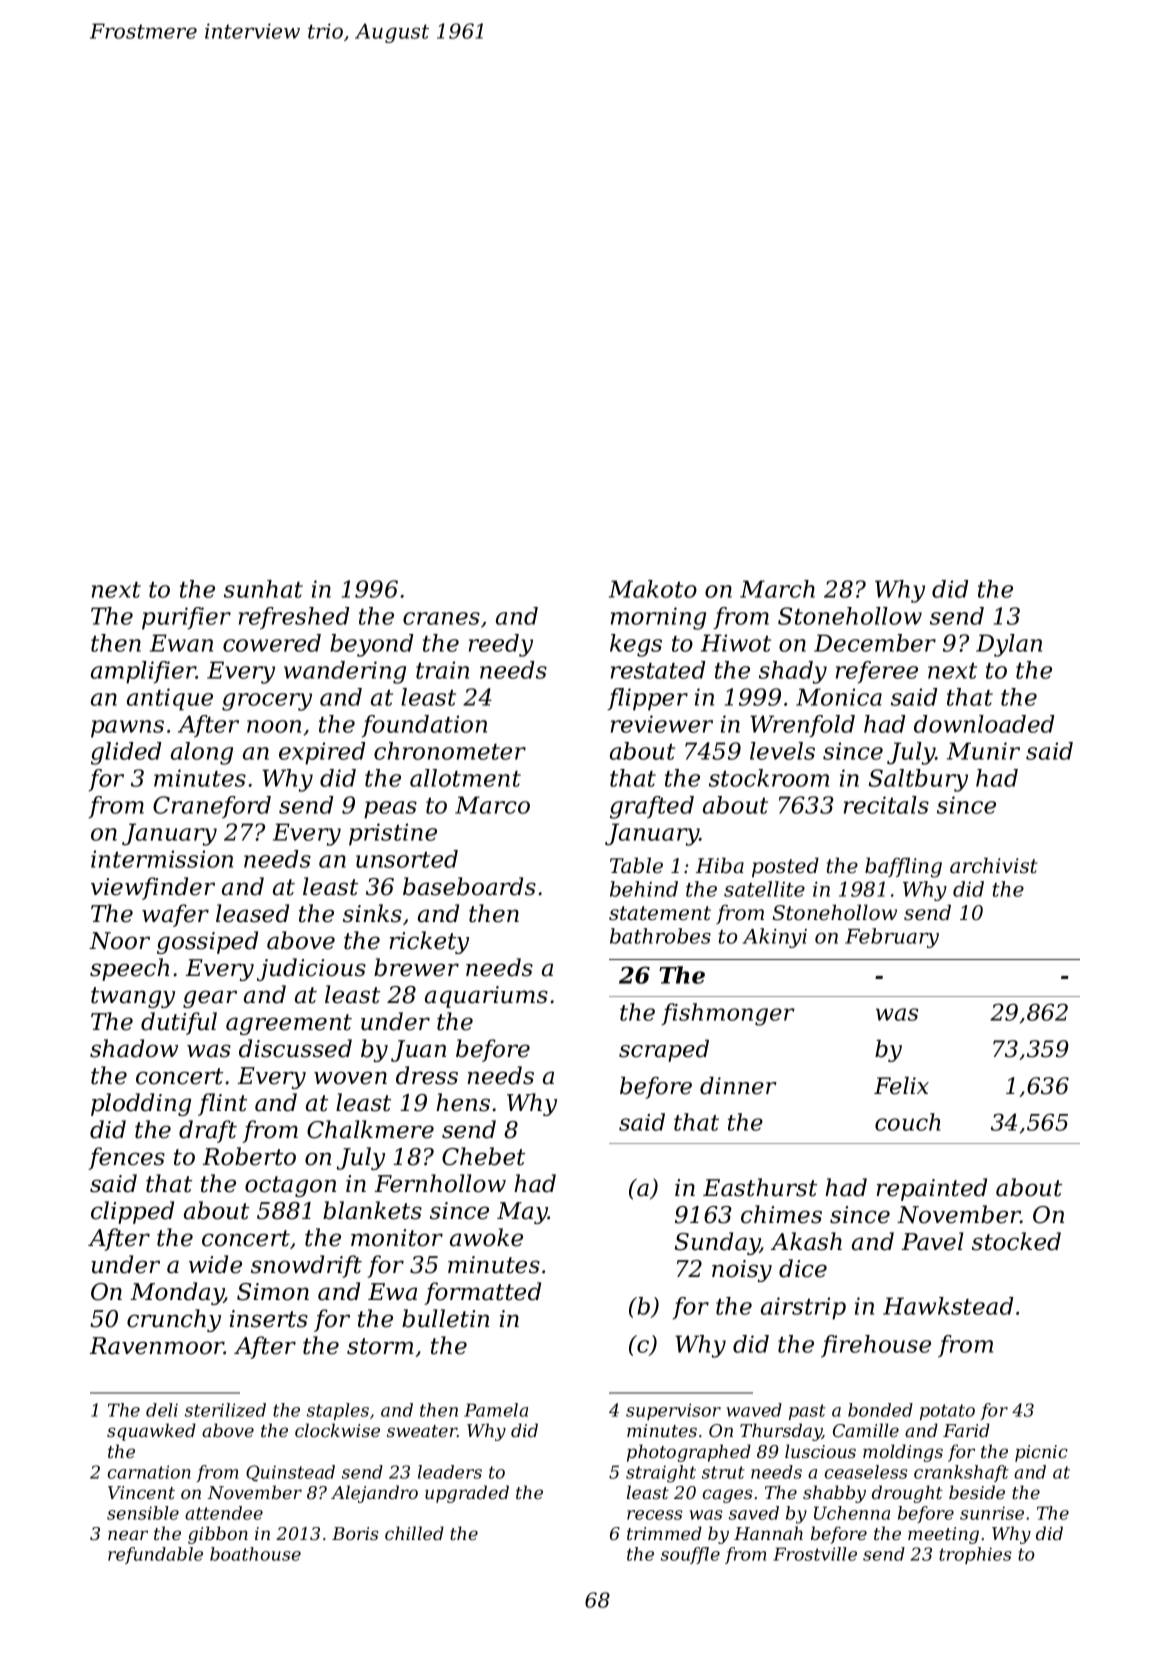  What do you see at coordinates (501, 645) in the document?
I see `reedy` at bounding box center [501, 645].
